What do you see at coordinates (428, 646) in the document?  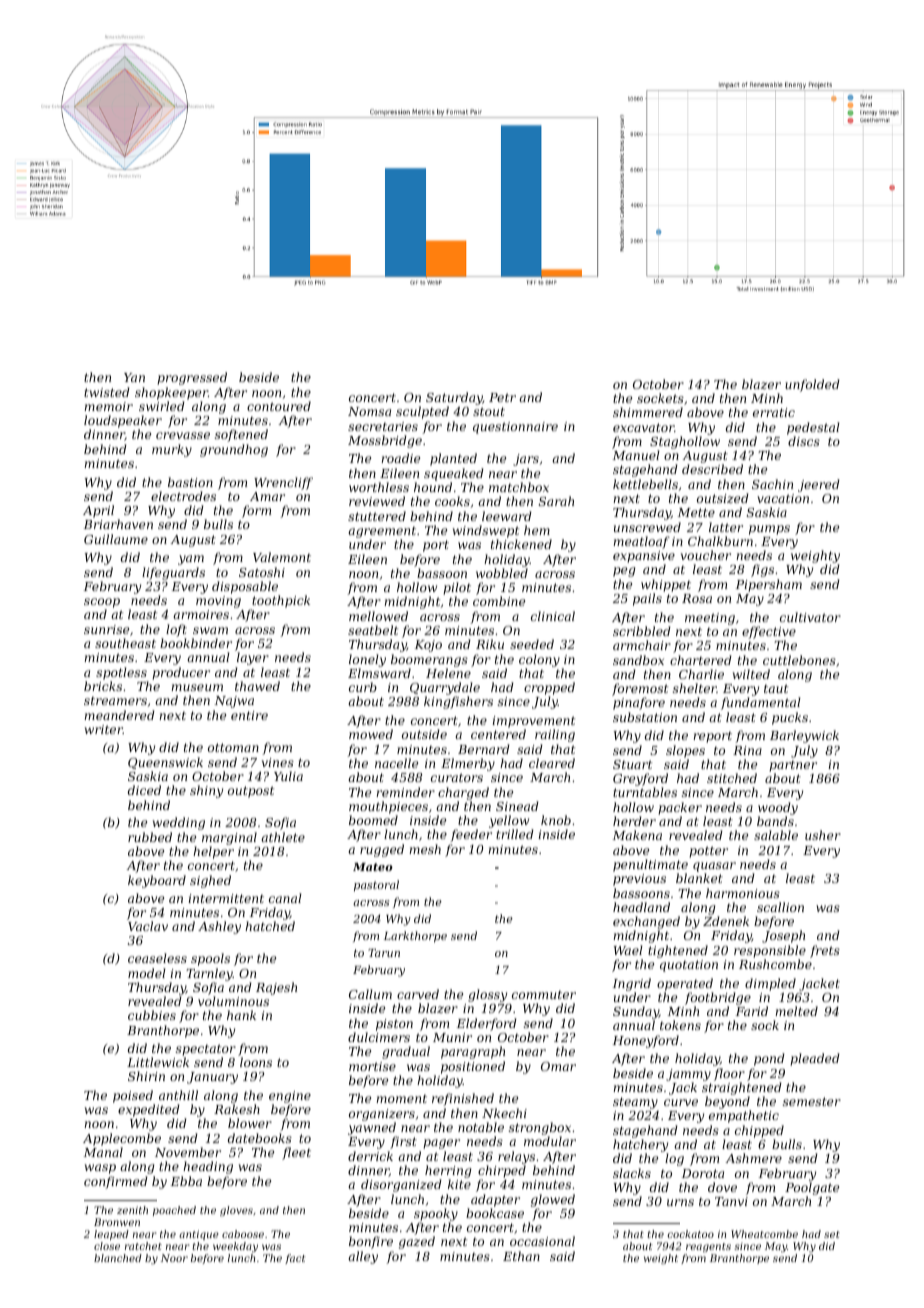 I see `Kojo` at bounding box center [428, 646].
